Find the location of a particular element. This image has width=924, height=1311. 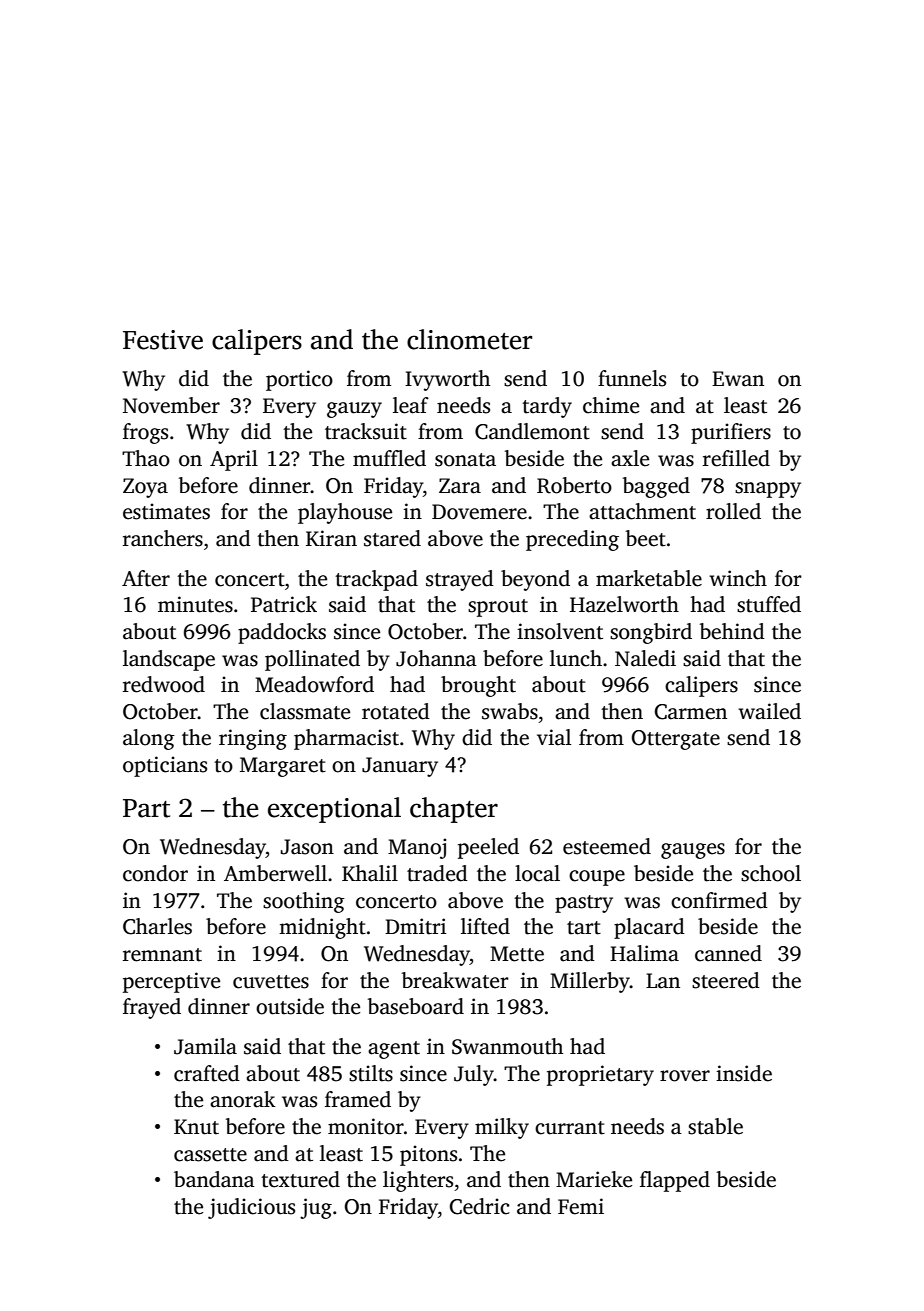

canned is located at coordinates (728, 953).
